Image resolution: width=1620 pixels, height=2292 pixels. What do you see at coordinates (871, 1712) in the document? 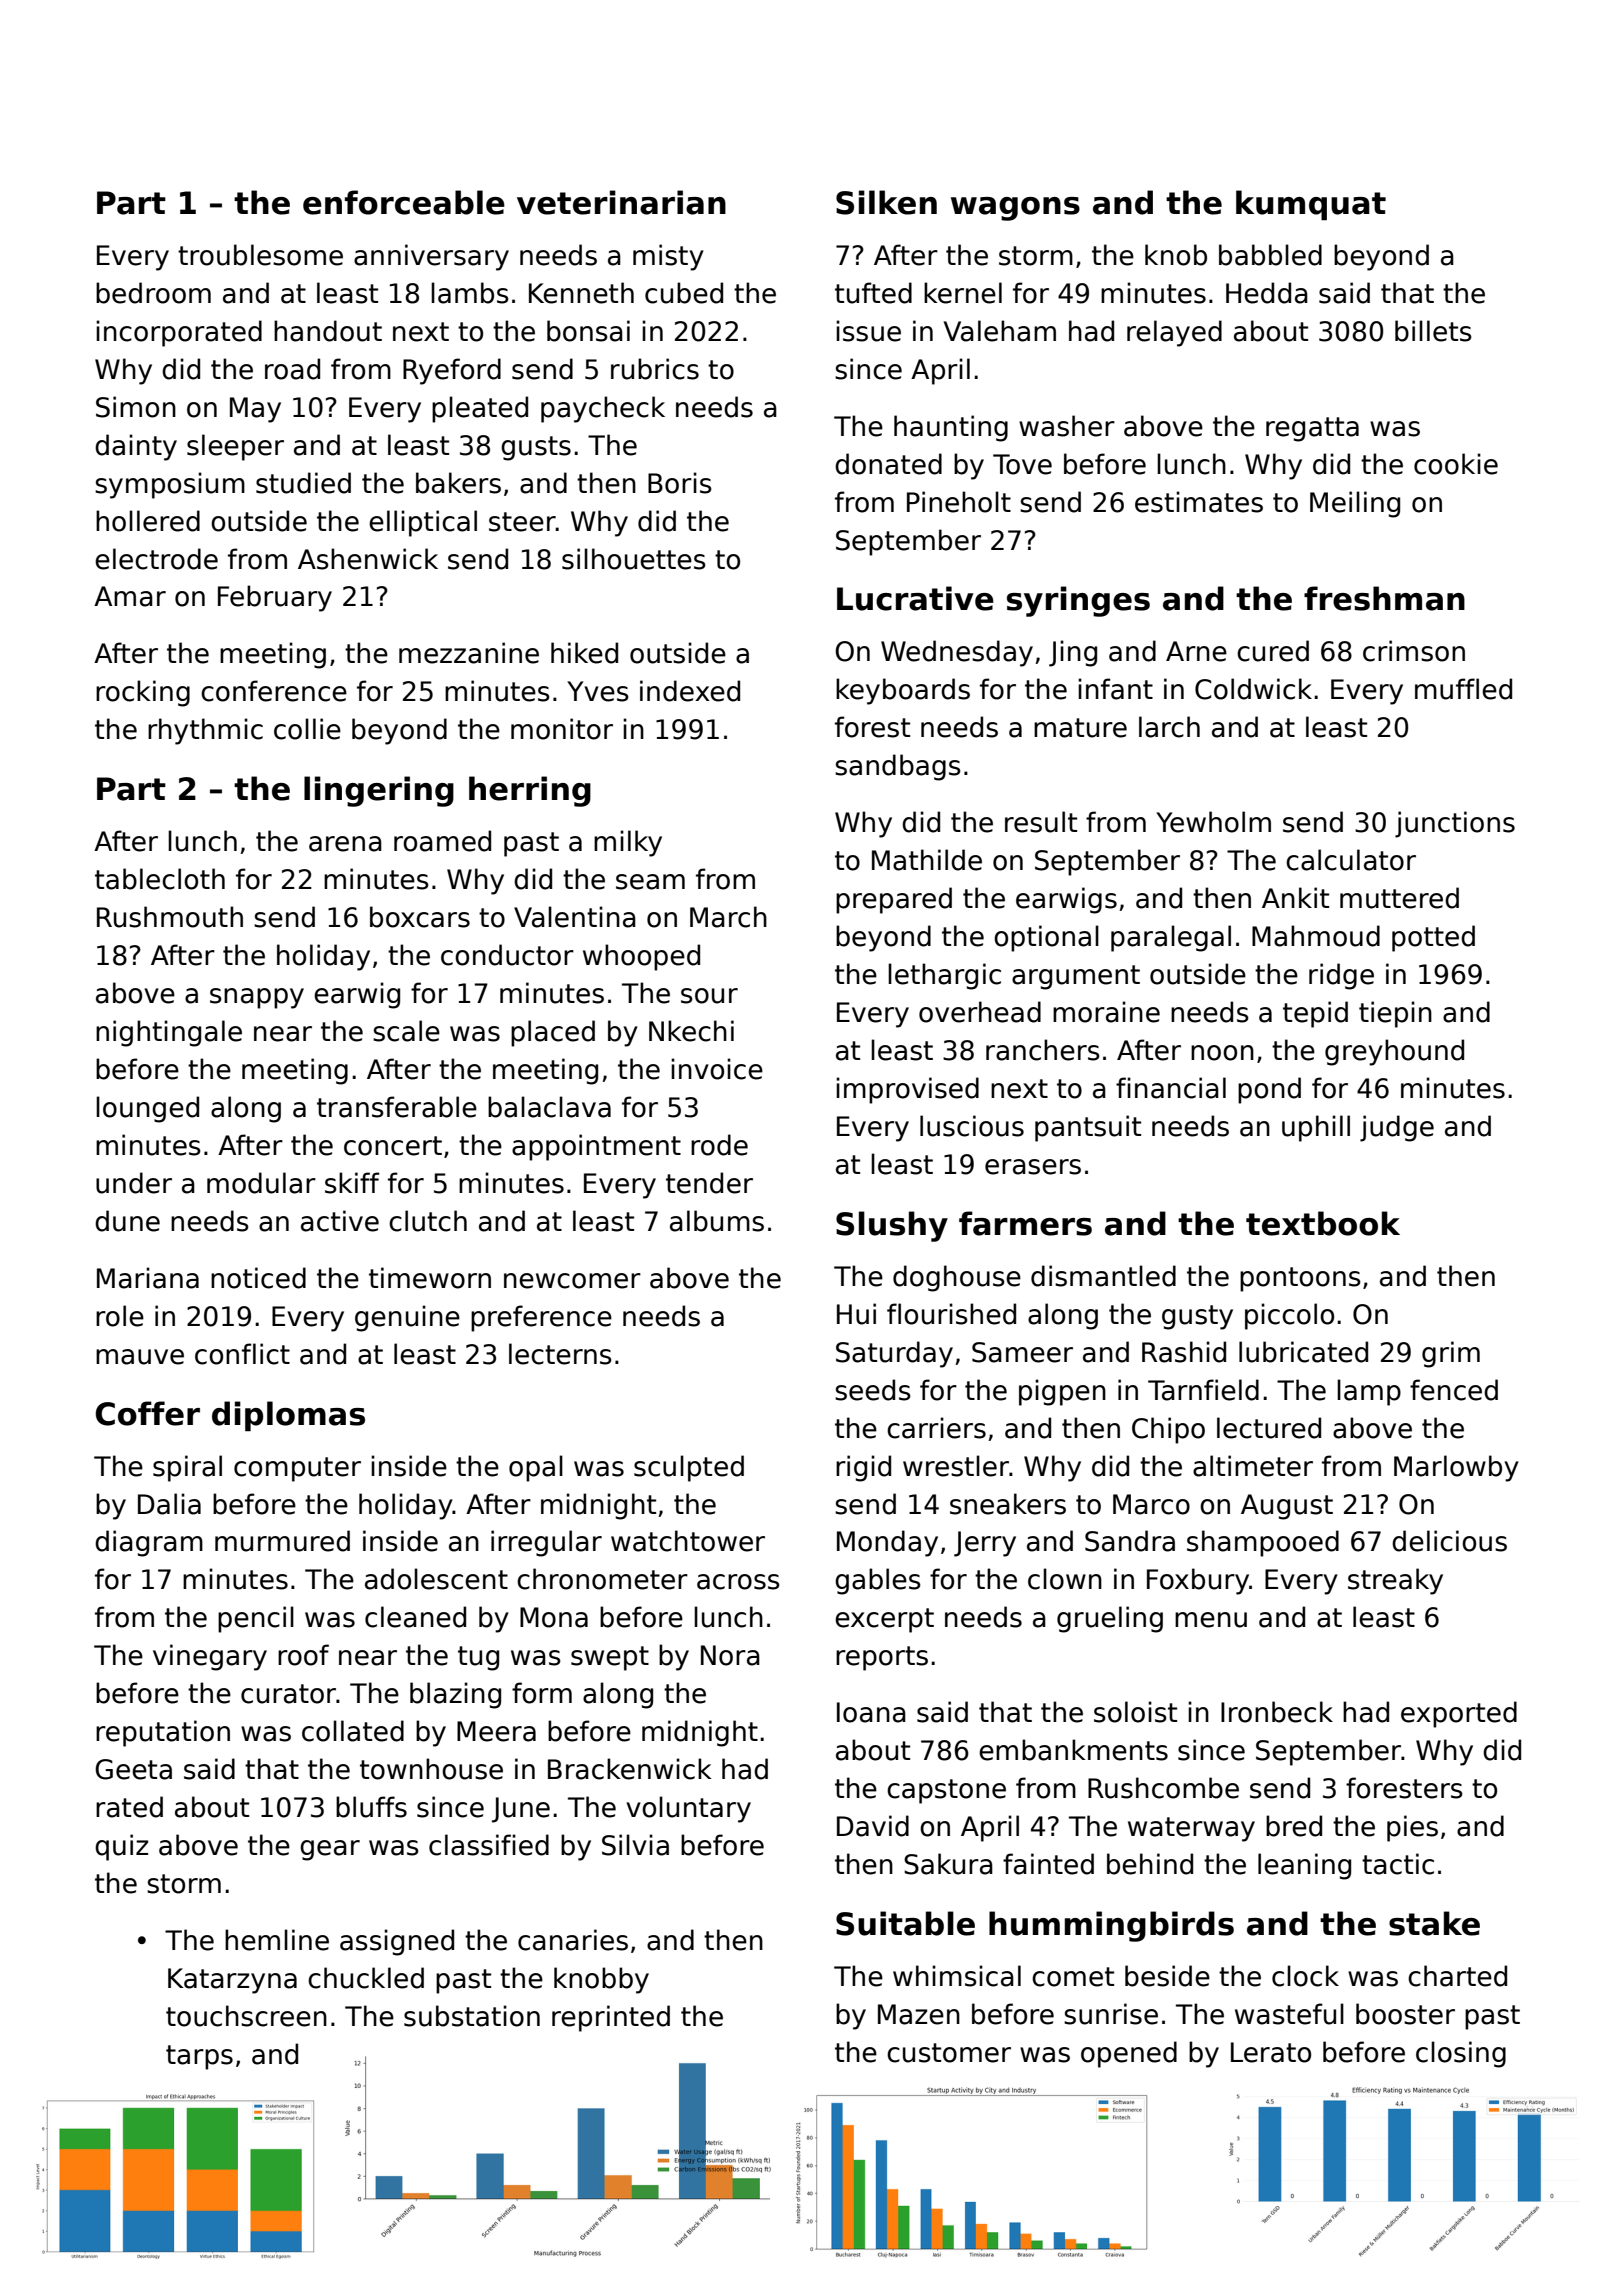
I see `Ioana` at bounding box center [871, 1712].
